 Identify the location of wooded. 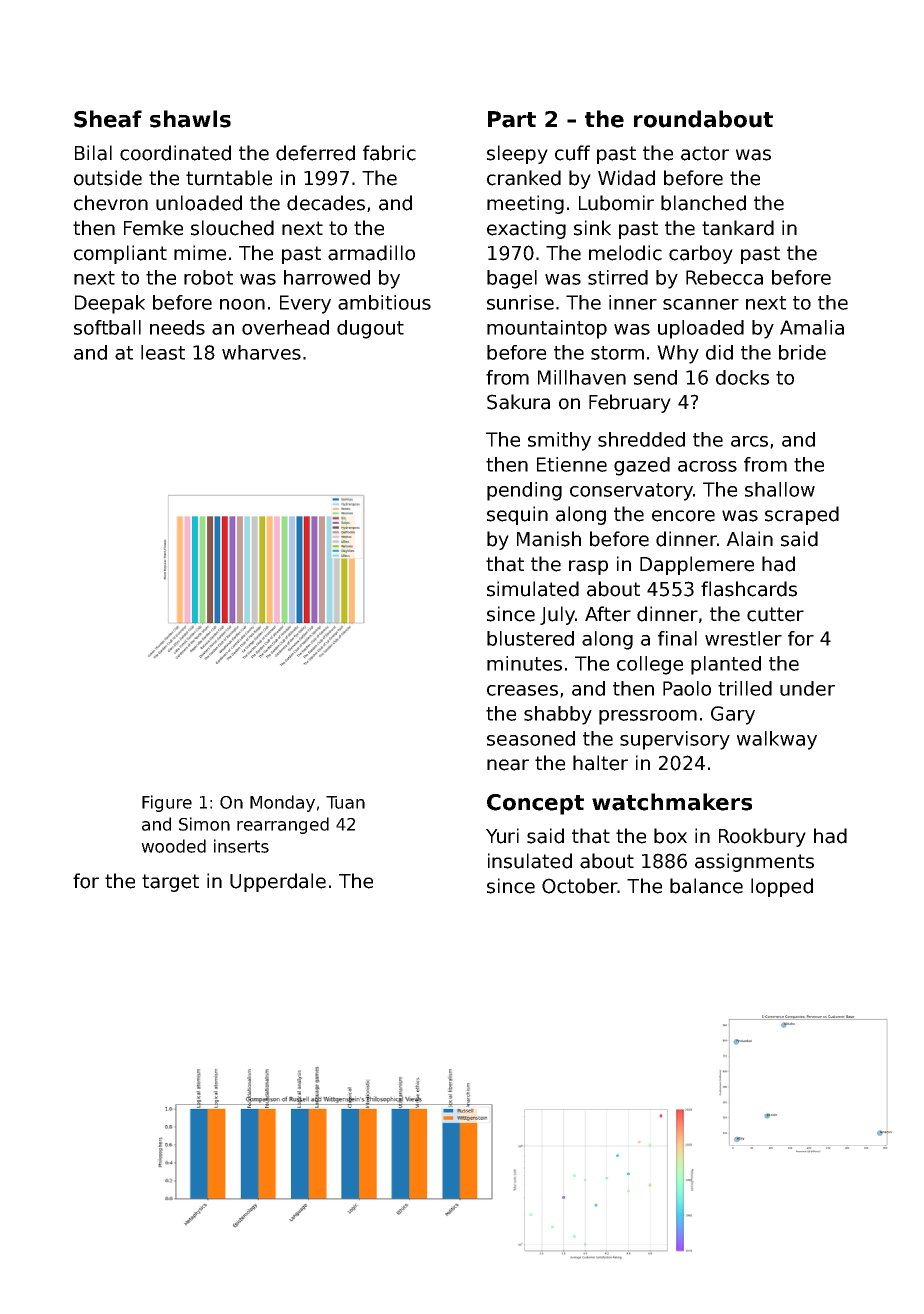
(173, 846).
